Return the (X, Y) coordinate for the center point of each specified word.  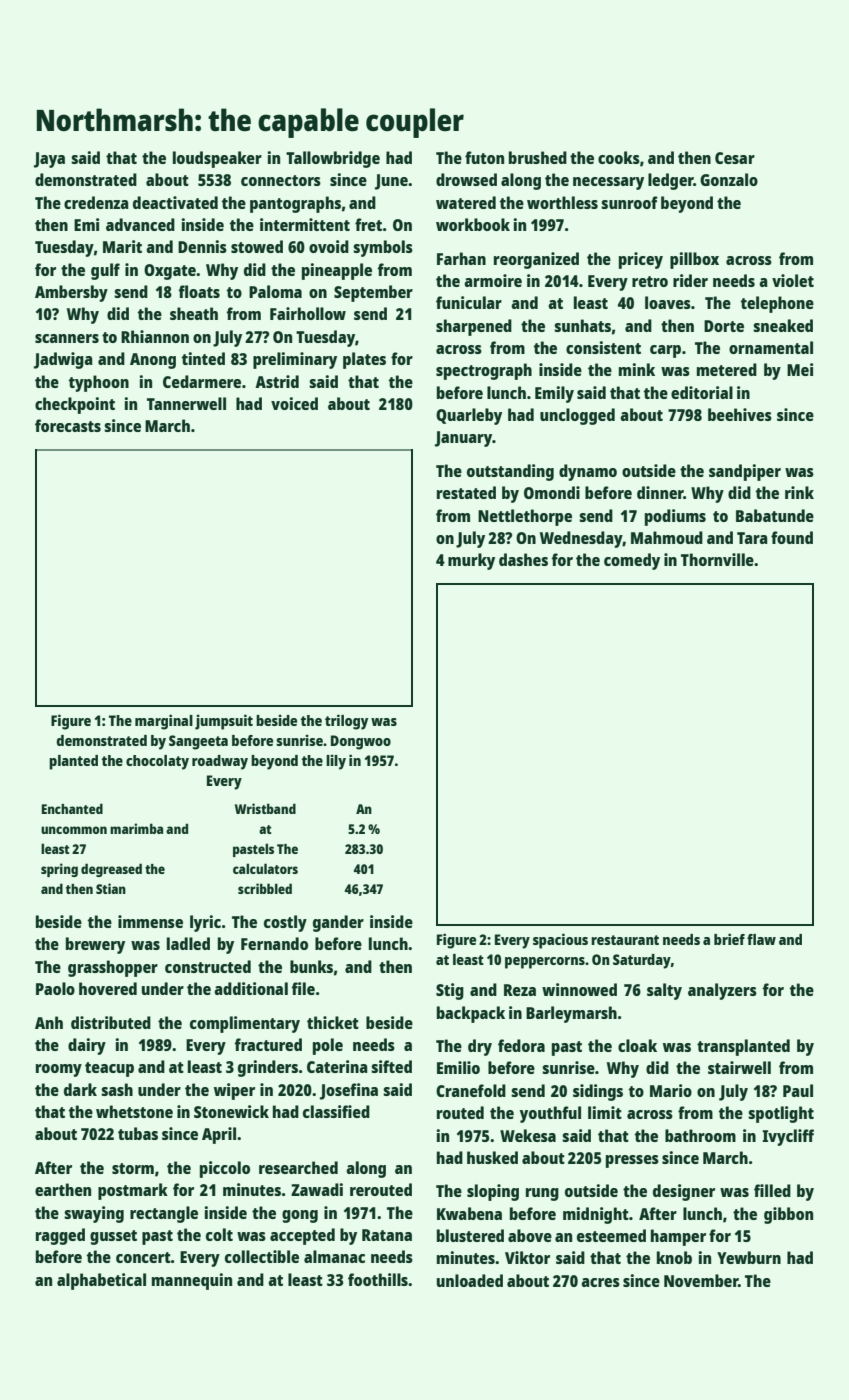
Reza (520, 990)
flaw (761, 939)
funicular (469, 302)
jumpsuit (224, 722)
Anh (49, 1022)
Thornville (717, 559)
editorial (702, 392)
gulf (105, 271)
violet (793, 280)
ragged (60, 1236)
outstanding (510, 472)
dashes (523, 559)
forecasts (68, 425)
